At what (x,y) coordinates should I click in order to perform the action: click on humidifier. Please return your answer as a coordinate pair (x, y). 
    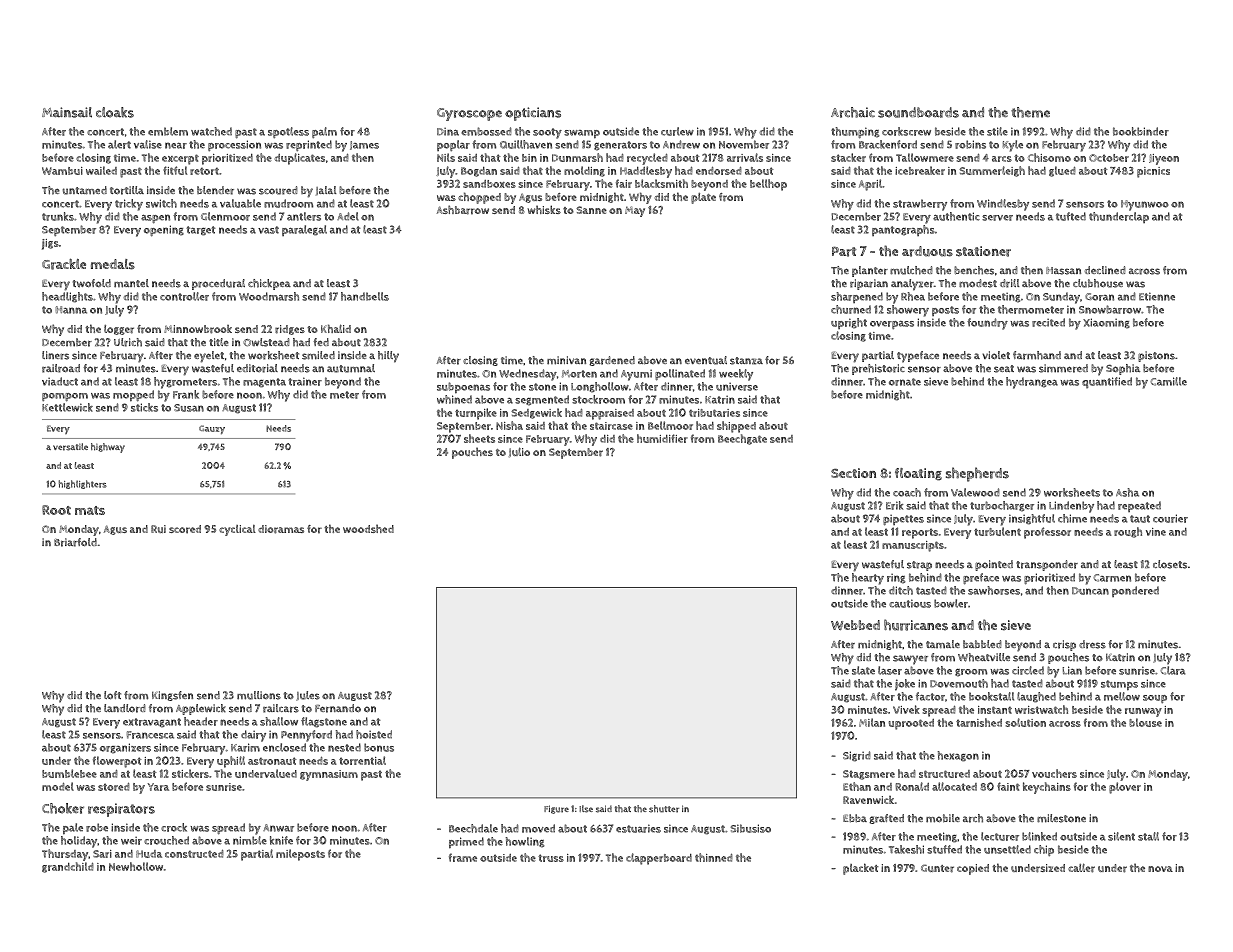
    Looking at the image, I should click on (662, 438).
